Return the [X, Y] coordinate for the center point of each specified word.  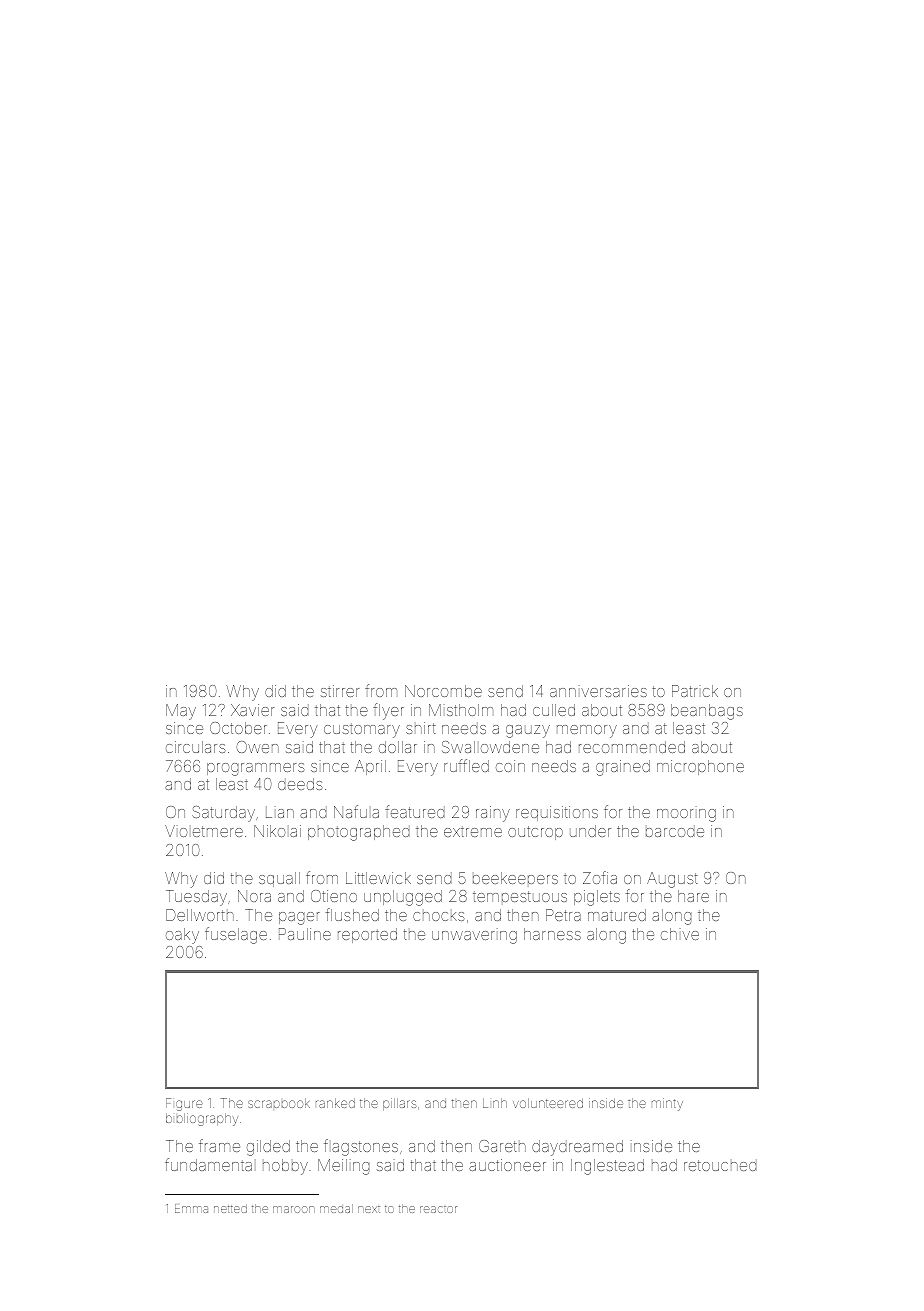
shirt [421, 728]
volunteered [548, 1103]
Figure [184, 1104]
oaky [182, 936]
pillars [399, 1104]
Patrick [695, 691]
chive [680, 934]
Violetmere [204, 831]
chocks [439, 916]
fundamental [208, 1164]
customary [362, 730]
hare [693, 896]
